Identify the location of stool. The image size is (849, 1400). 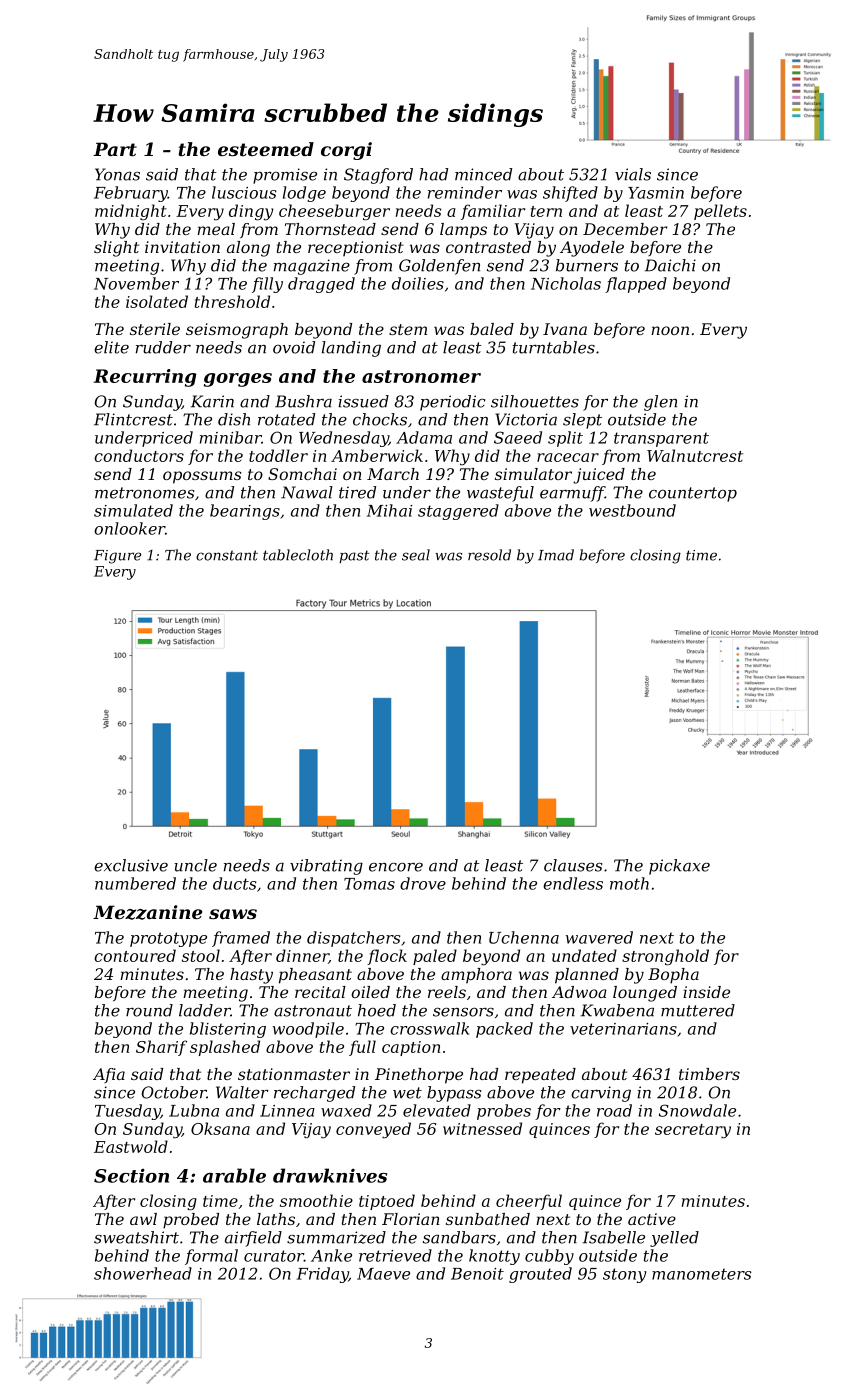
(201, 955).
